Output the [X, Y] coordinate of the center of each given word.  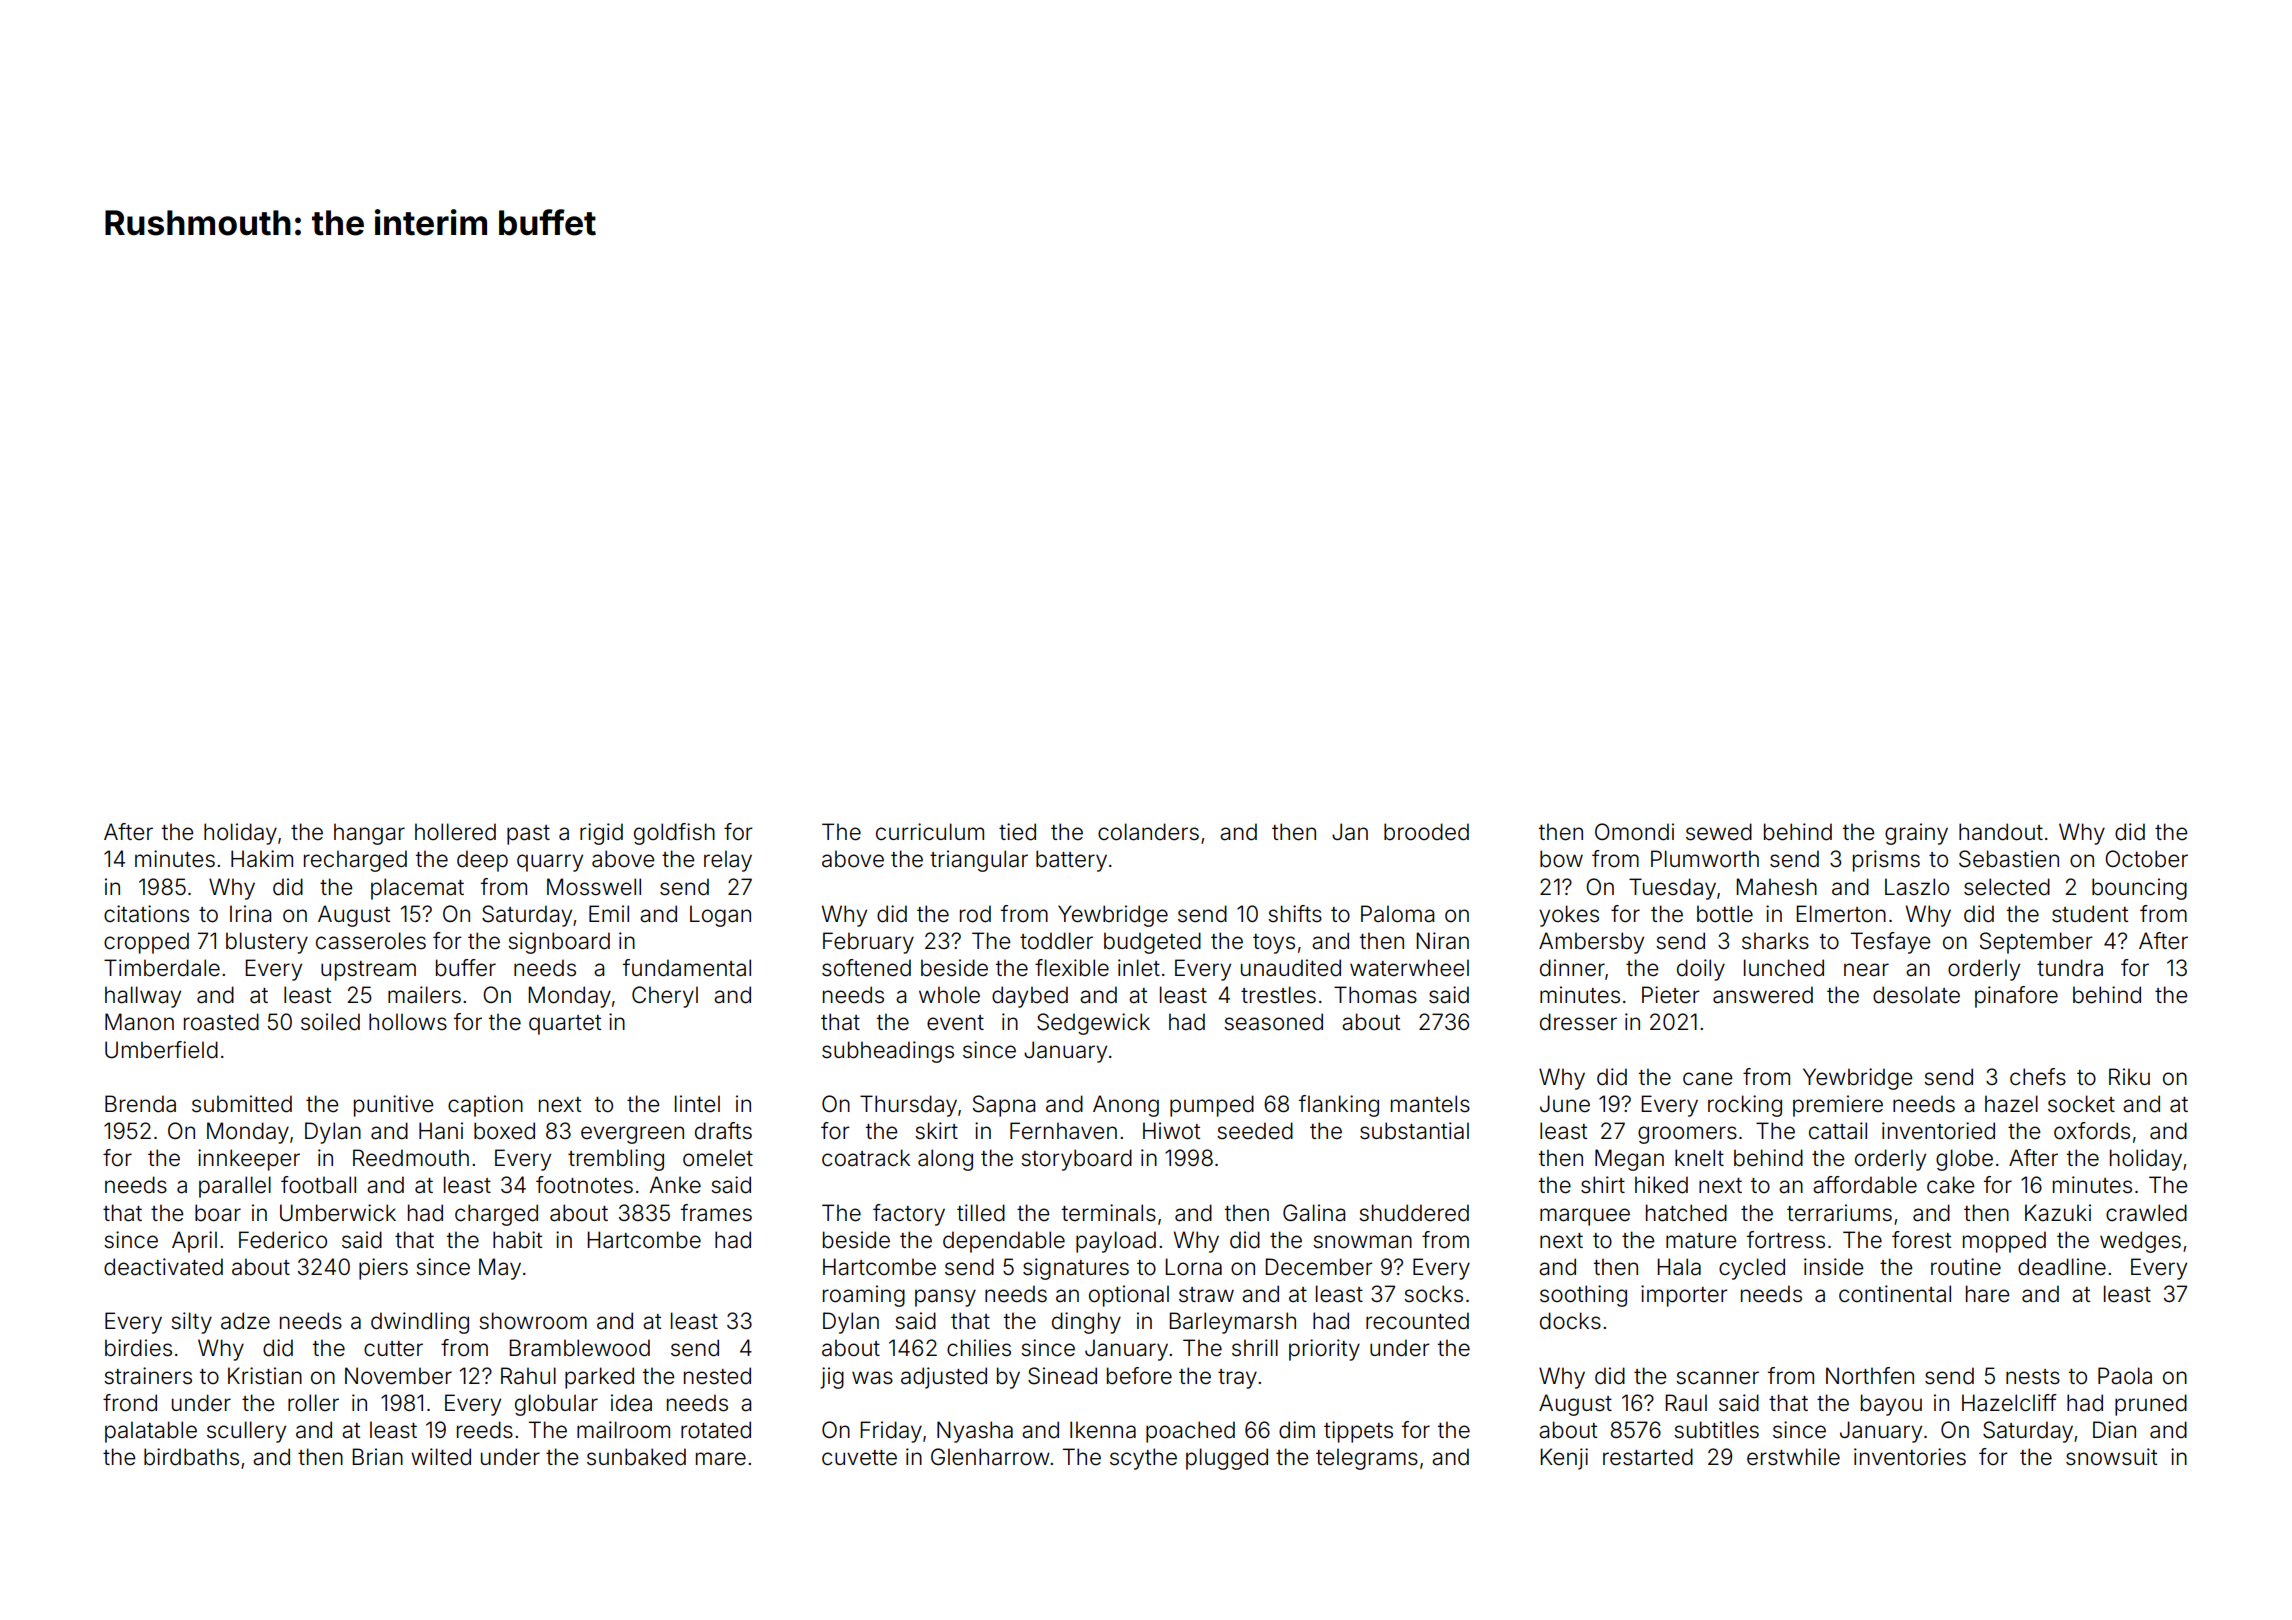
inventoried [1938, 1131]
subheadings [888, 1052]
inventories [1910, 1457]
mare [721, 1459]
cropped [146, 943]
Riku [2129, 1076]
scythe [1143, 1459]
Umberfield [161, 1050]
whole [949, 995]
